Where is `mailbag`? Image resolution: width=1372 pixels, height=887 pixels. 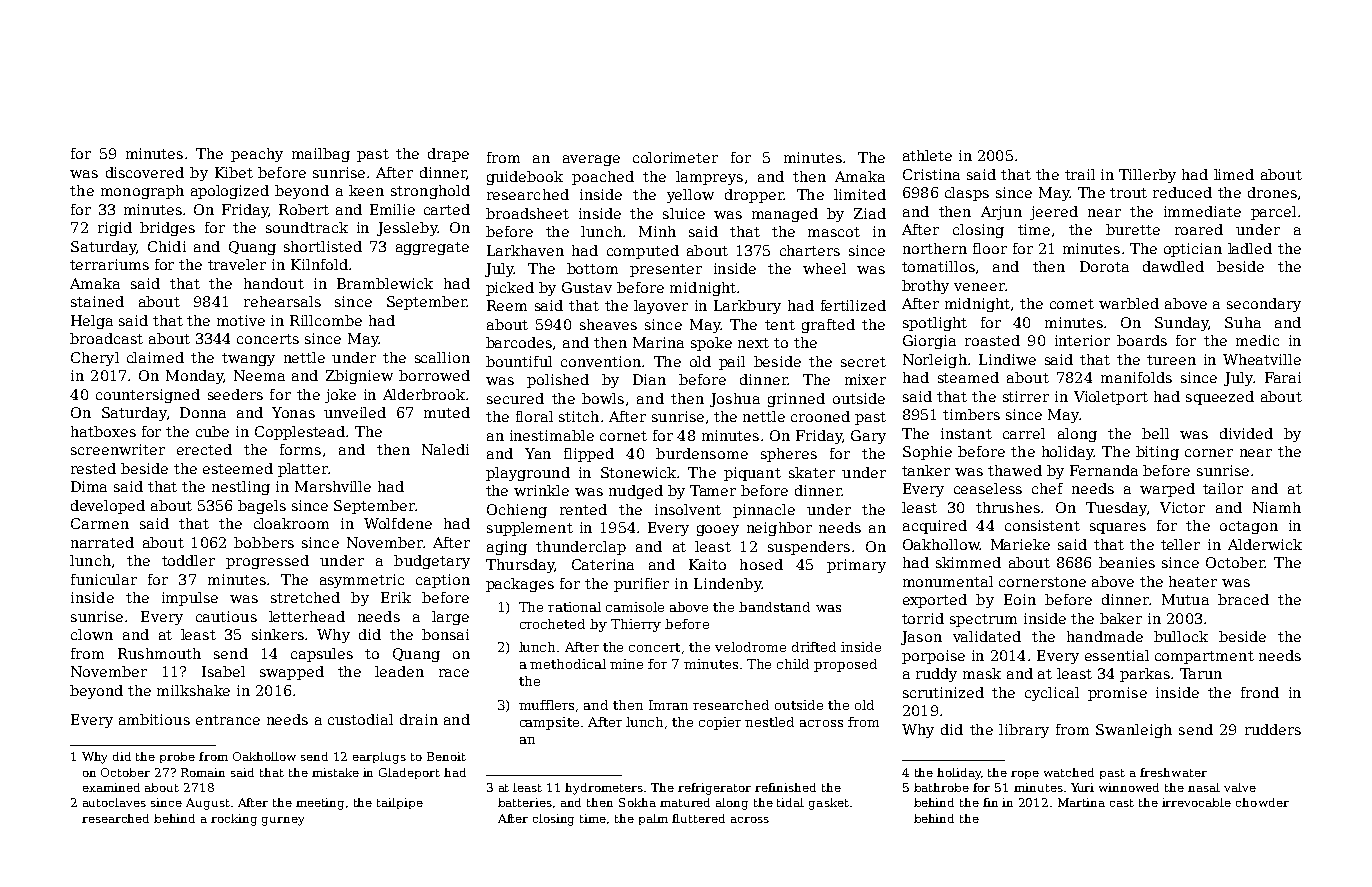 mailbag is located at coordinates (321, 155).
